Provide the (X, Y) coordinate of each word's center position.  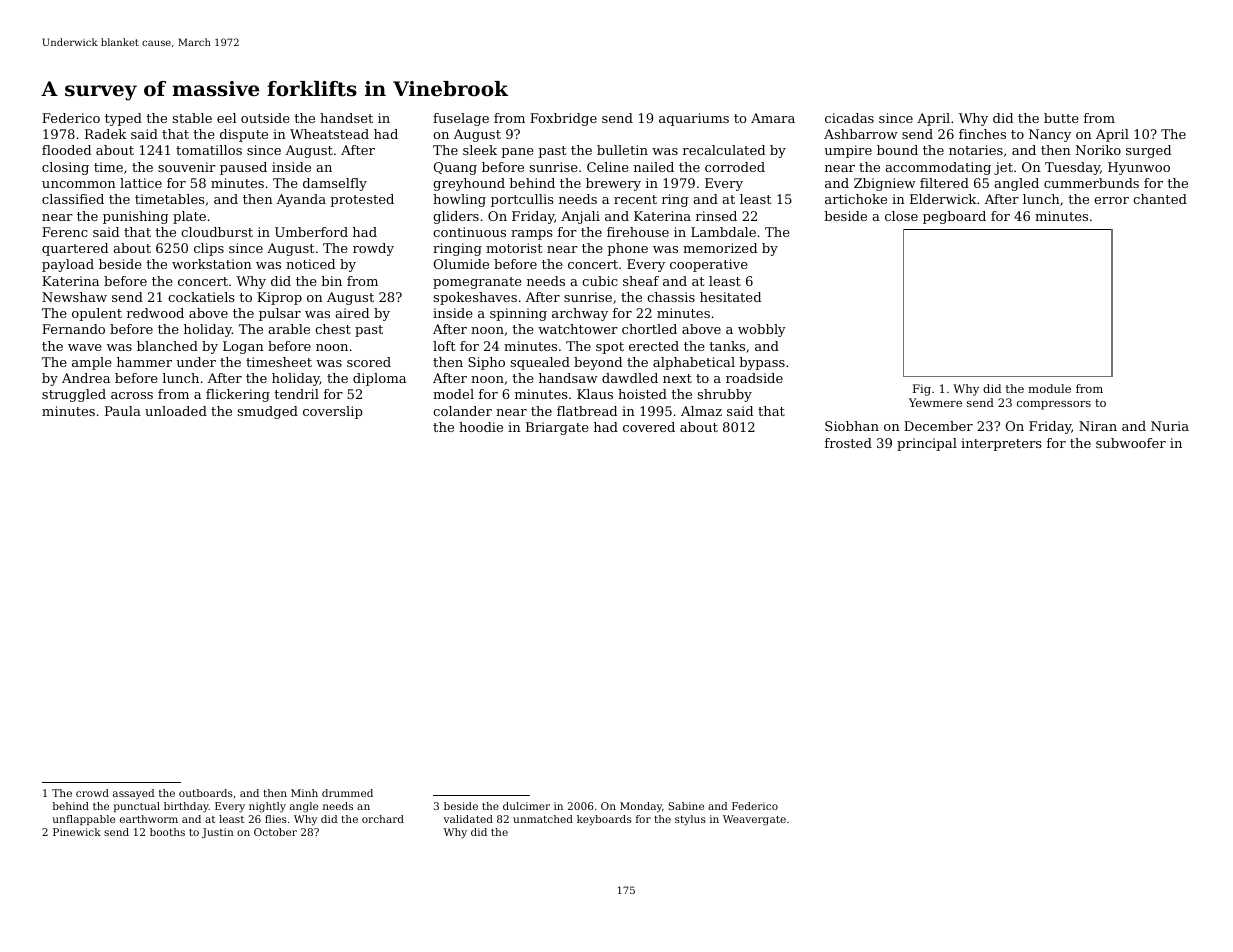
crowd (92, 793)
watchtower (578, 329)
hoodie (481, 427)
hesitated (730, 297)
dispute (244, 135)
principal (927, 444)
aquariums (694, 119)
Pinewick (77, 832)
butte (1061, 118)
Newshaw (74, 297)
